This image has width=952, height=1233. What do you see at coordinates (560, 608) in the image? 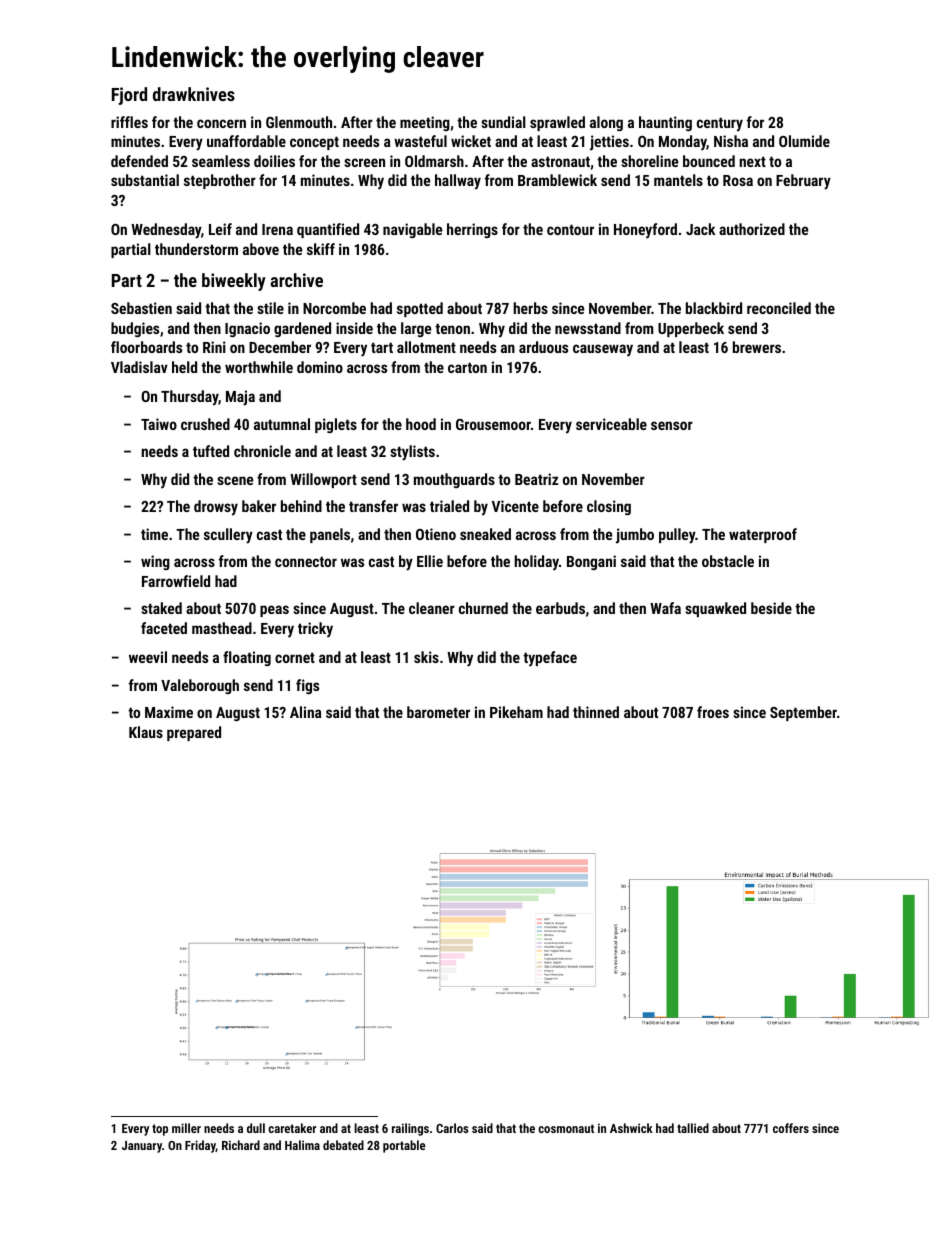
I see `earbuds` at bounding box center [560, 608].
